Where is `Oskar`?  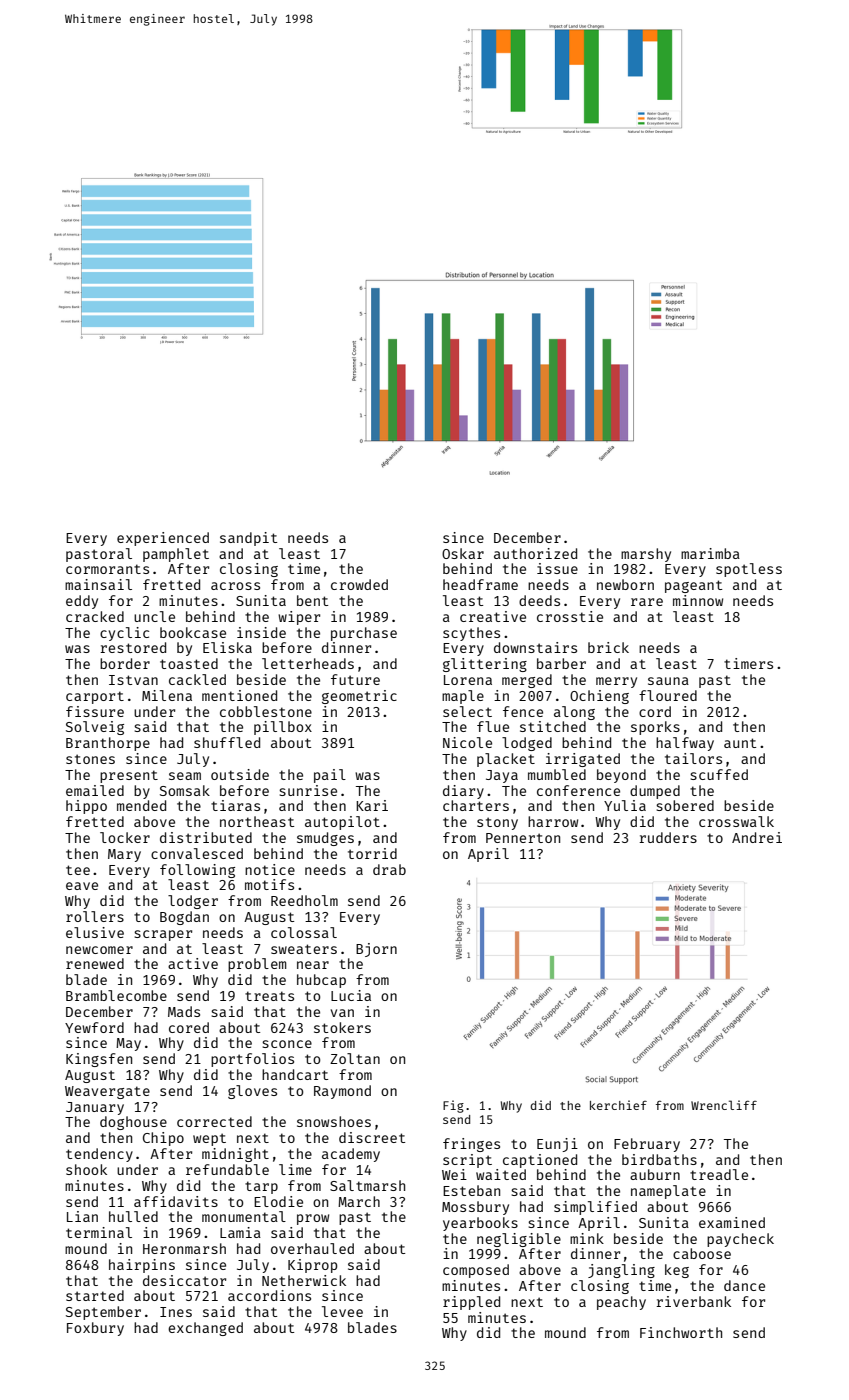 Oskar is located at coordinates (463, 553).
